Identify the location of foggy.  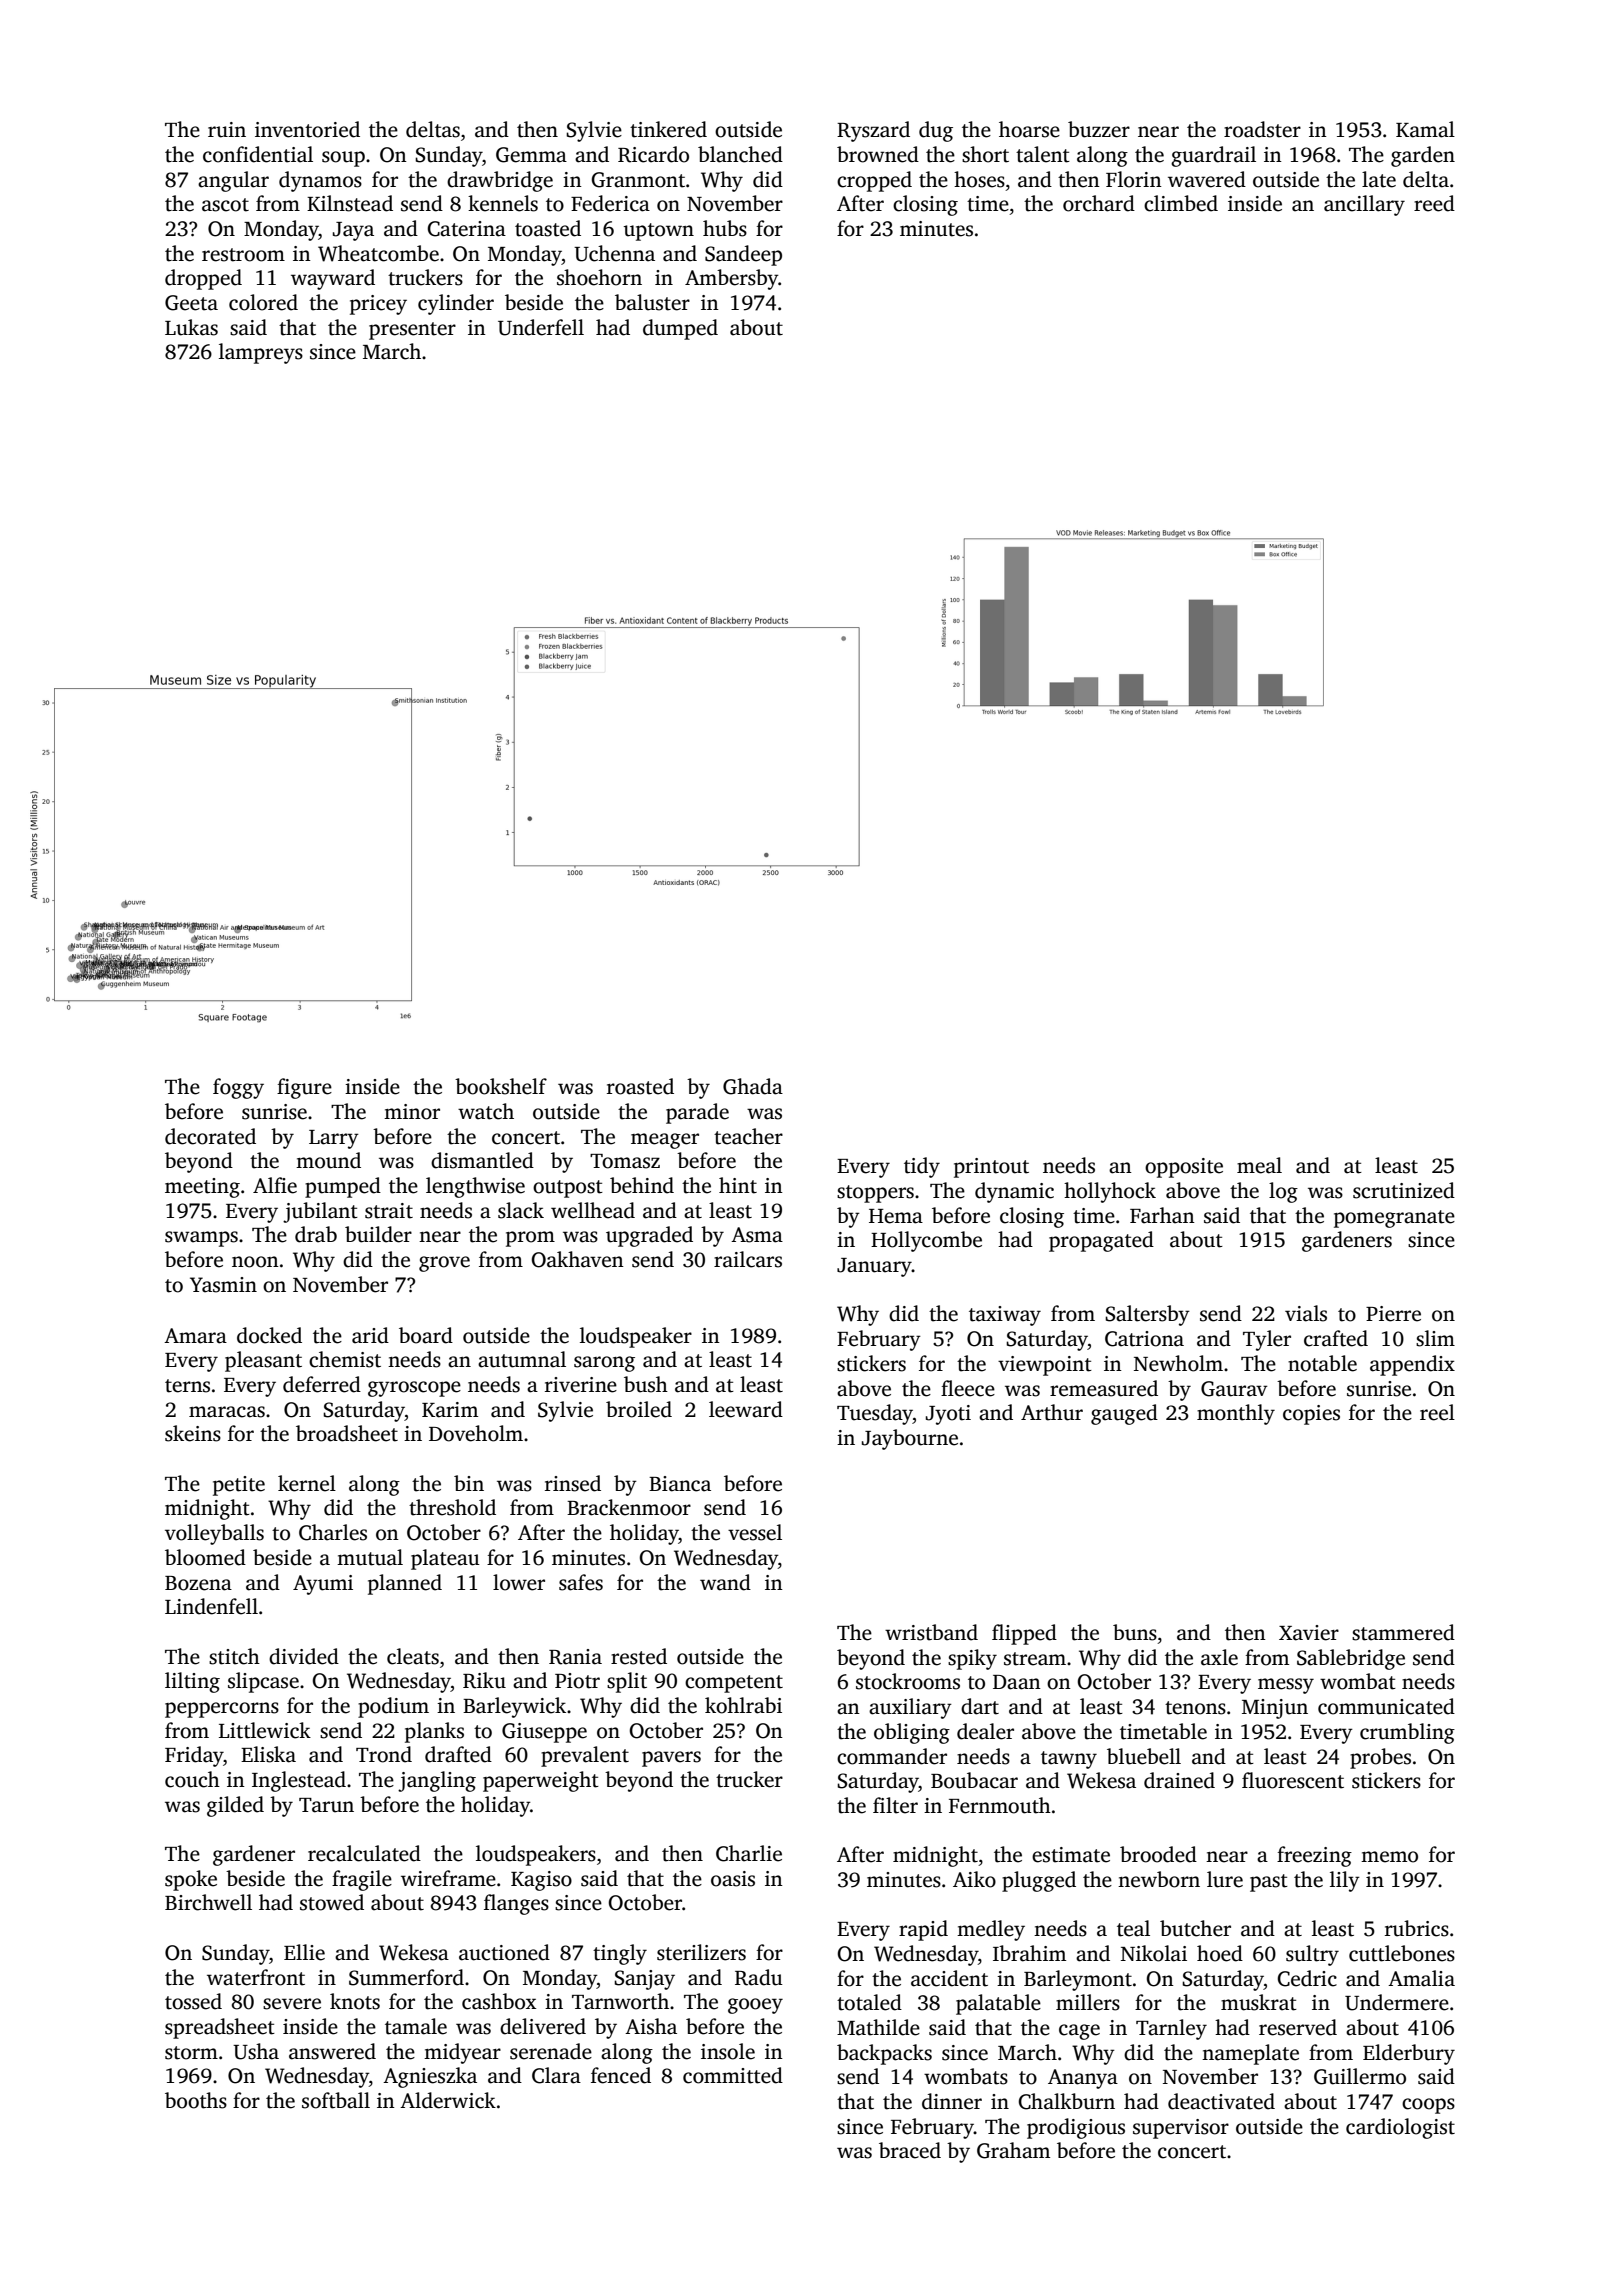
(238, 1088).
